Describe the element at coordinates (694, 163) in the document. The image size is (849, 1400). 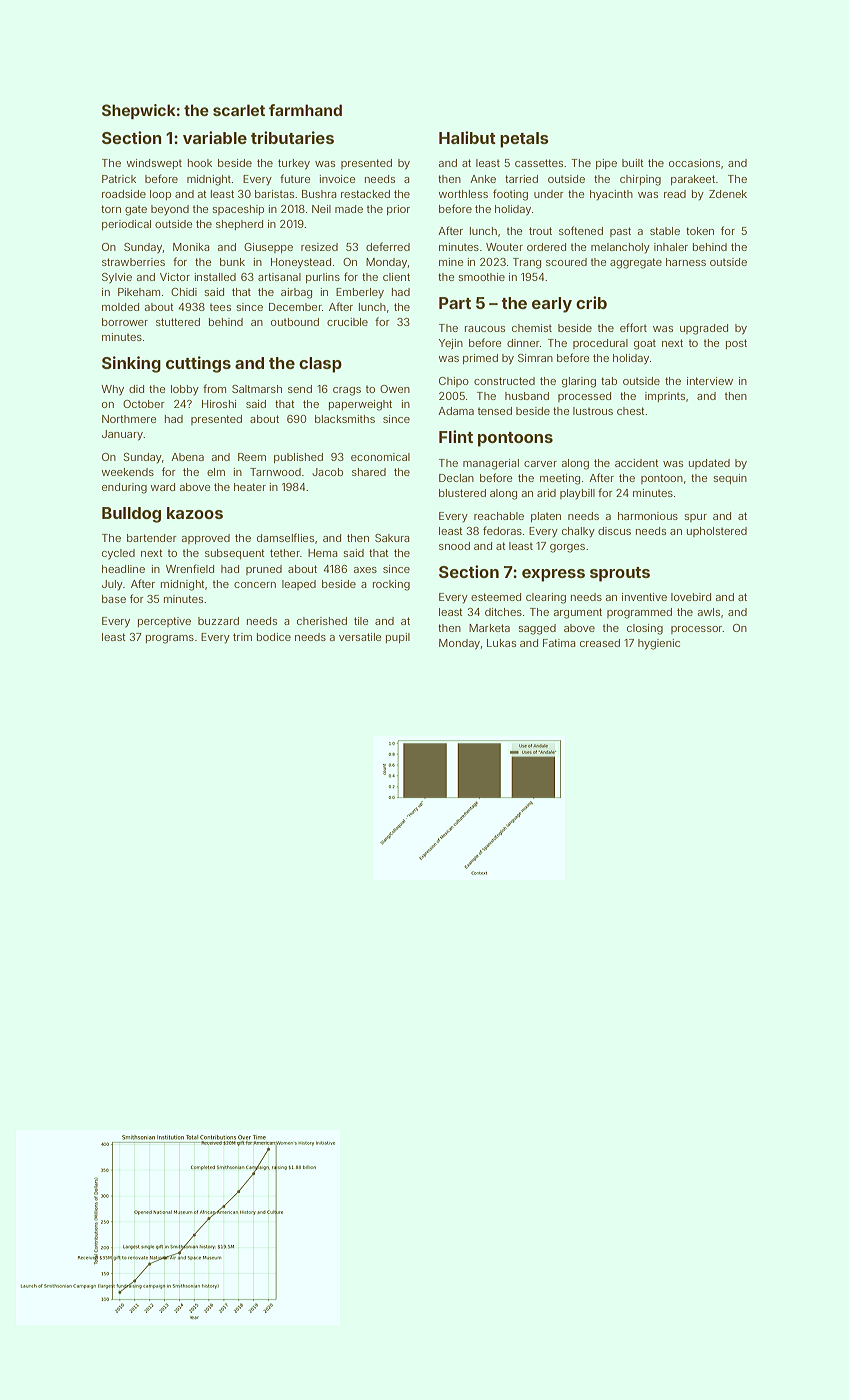
I see `occasions` at that location.
